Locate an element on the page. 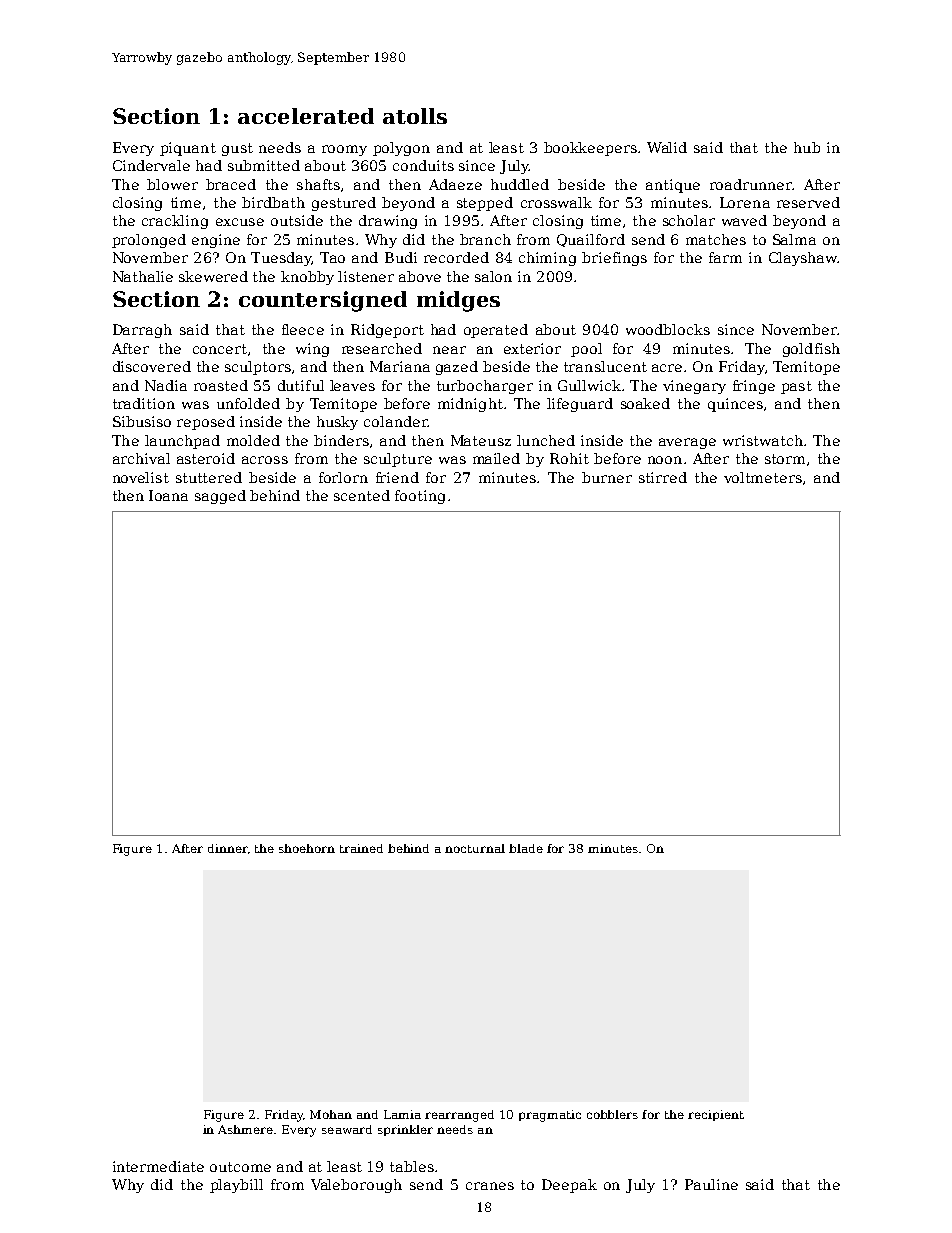  intermediate is located at coordinates (158, 1166).
